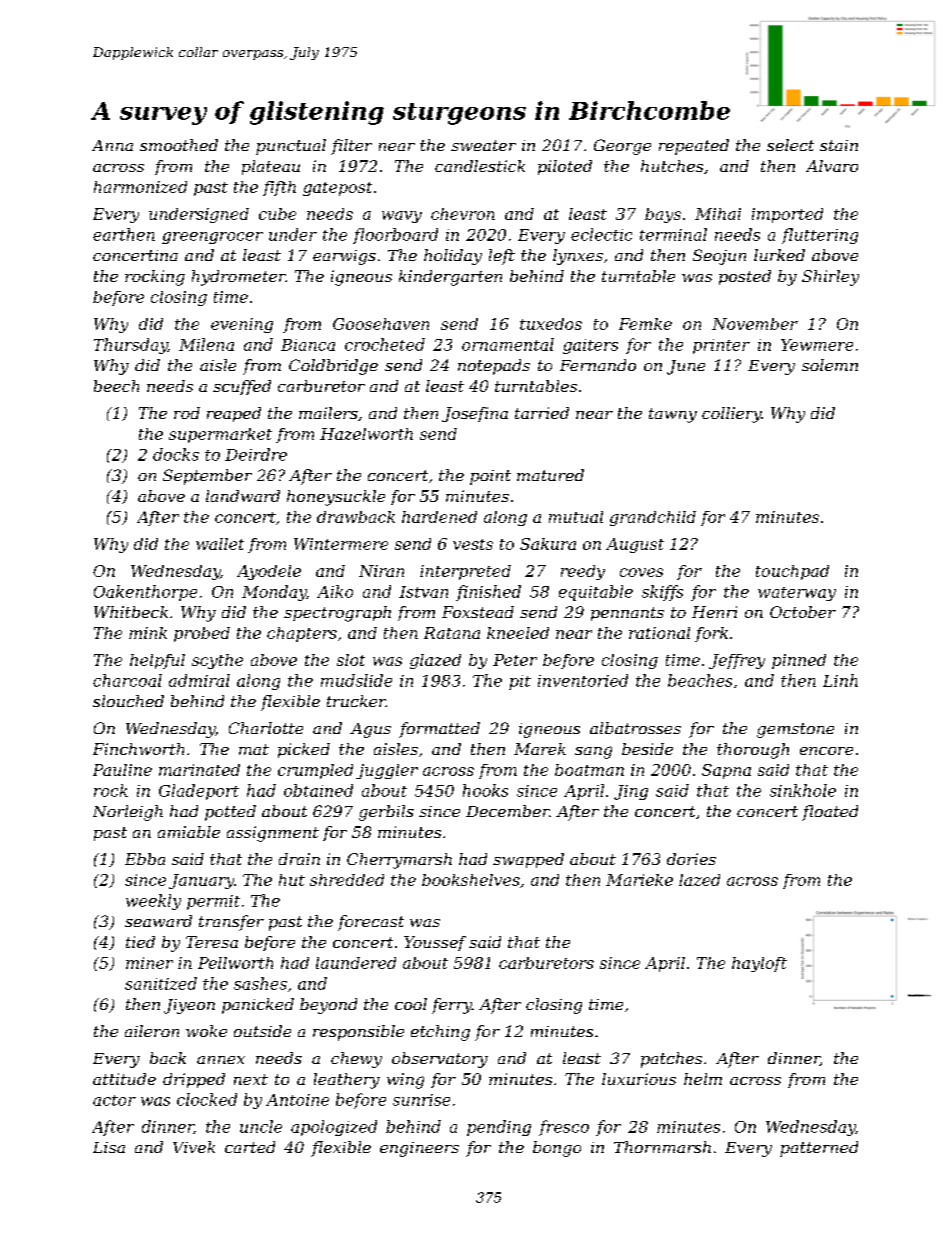 The width and height of the image is (952, 1233). I want to click on matured, so click(550, 475).
